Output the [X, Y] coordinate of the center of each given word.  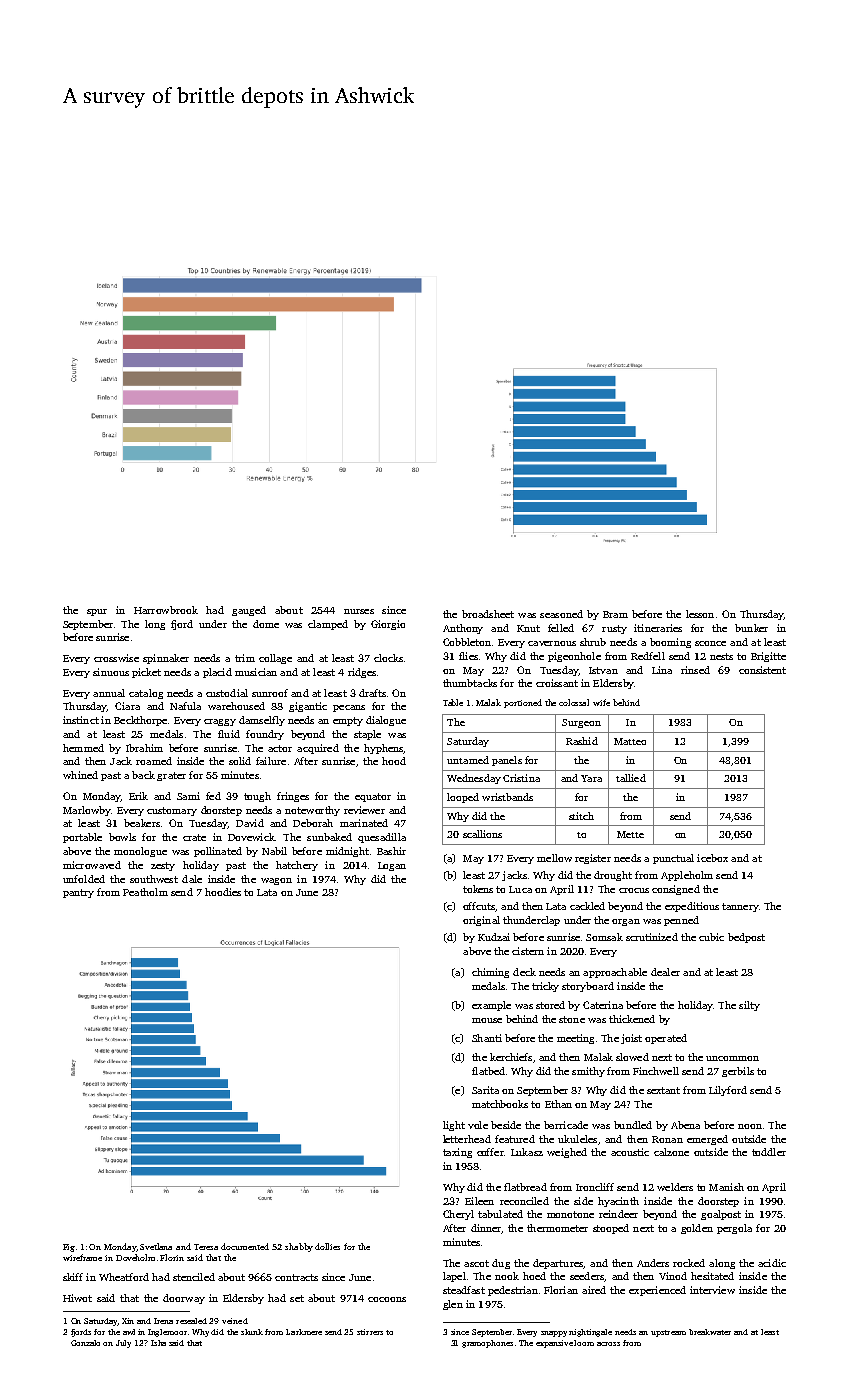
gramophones [487, 1344]
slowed [632, 1057]
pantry [78, 893]
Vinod [673, 1276]
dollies [327, 1246]
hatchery [297, 866]
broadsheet [488, 614]
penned [681, 921]
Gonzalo [85, 1343]
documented [245, 1246]
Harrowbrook [166, 610]
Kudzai [494, 937]
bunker [751, 628]
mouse [487, 1020]
